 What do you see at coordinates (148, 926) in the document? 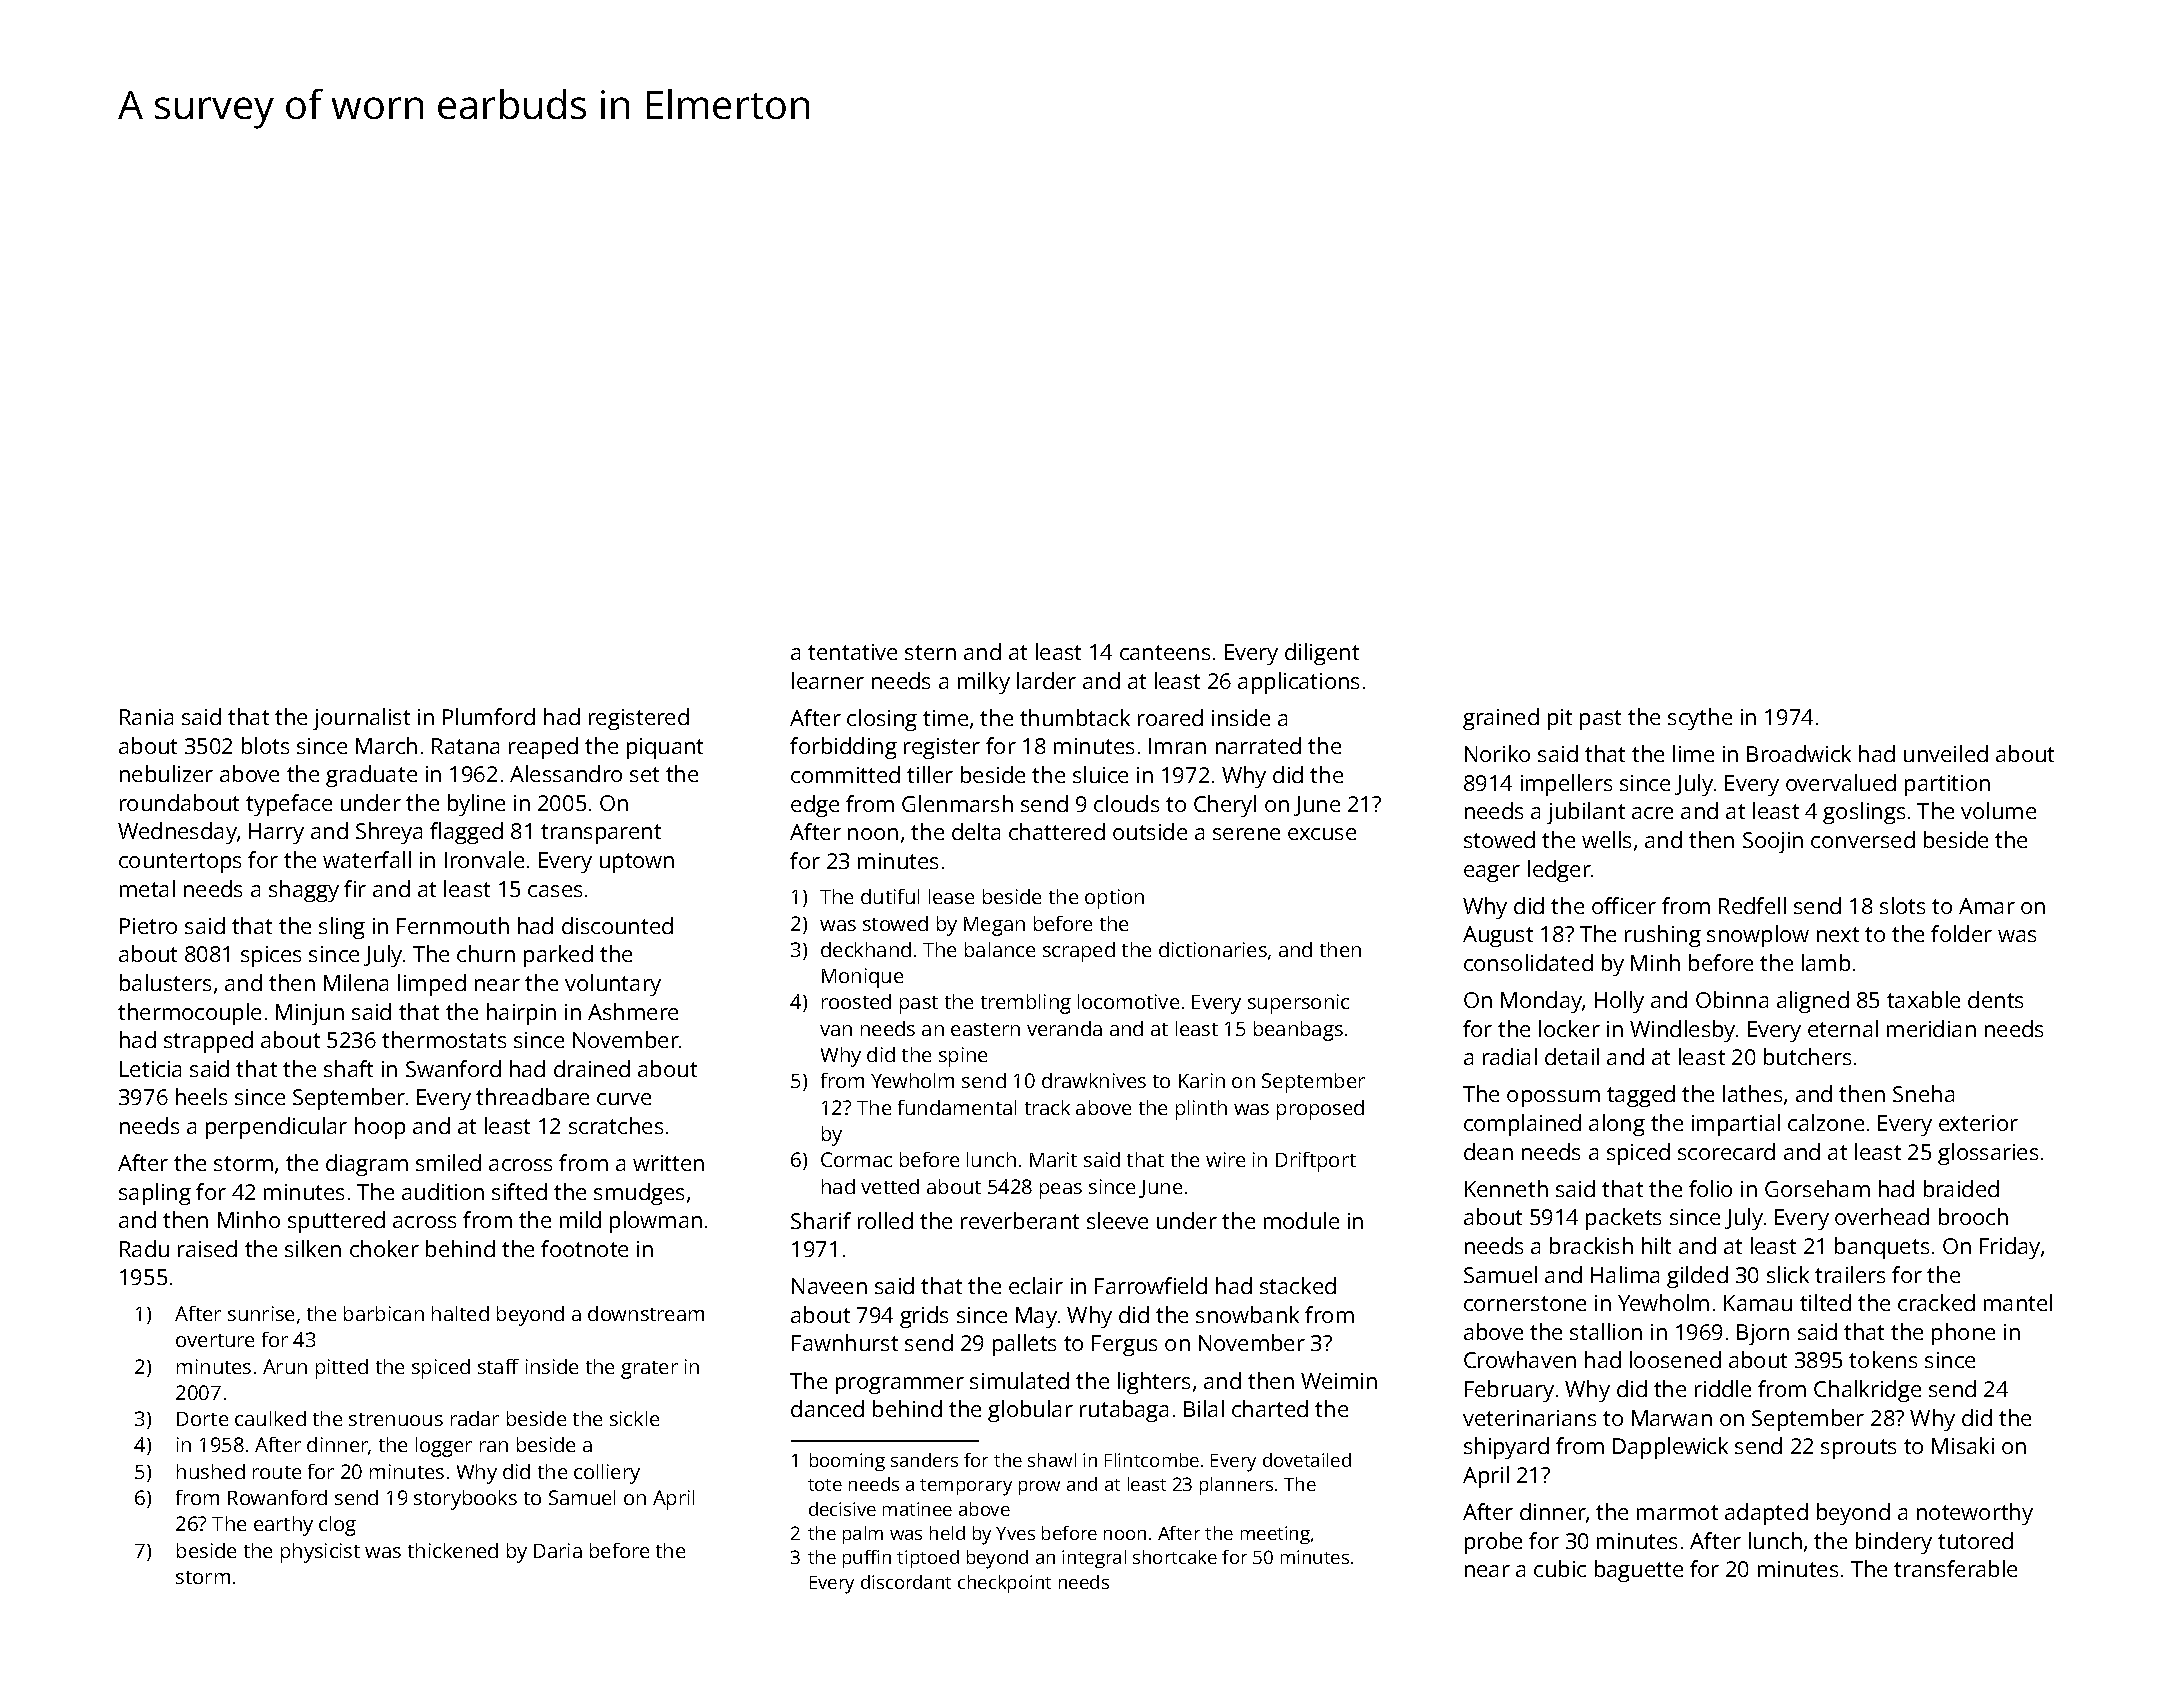
I see `Pietro` at bounding box center [148, 926].
